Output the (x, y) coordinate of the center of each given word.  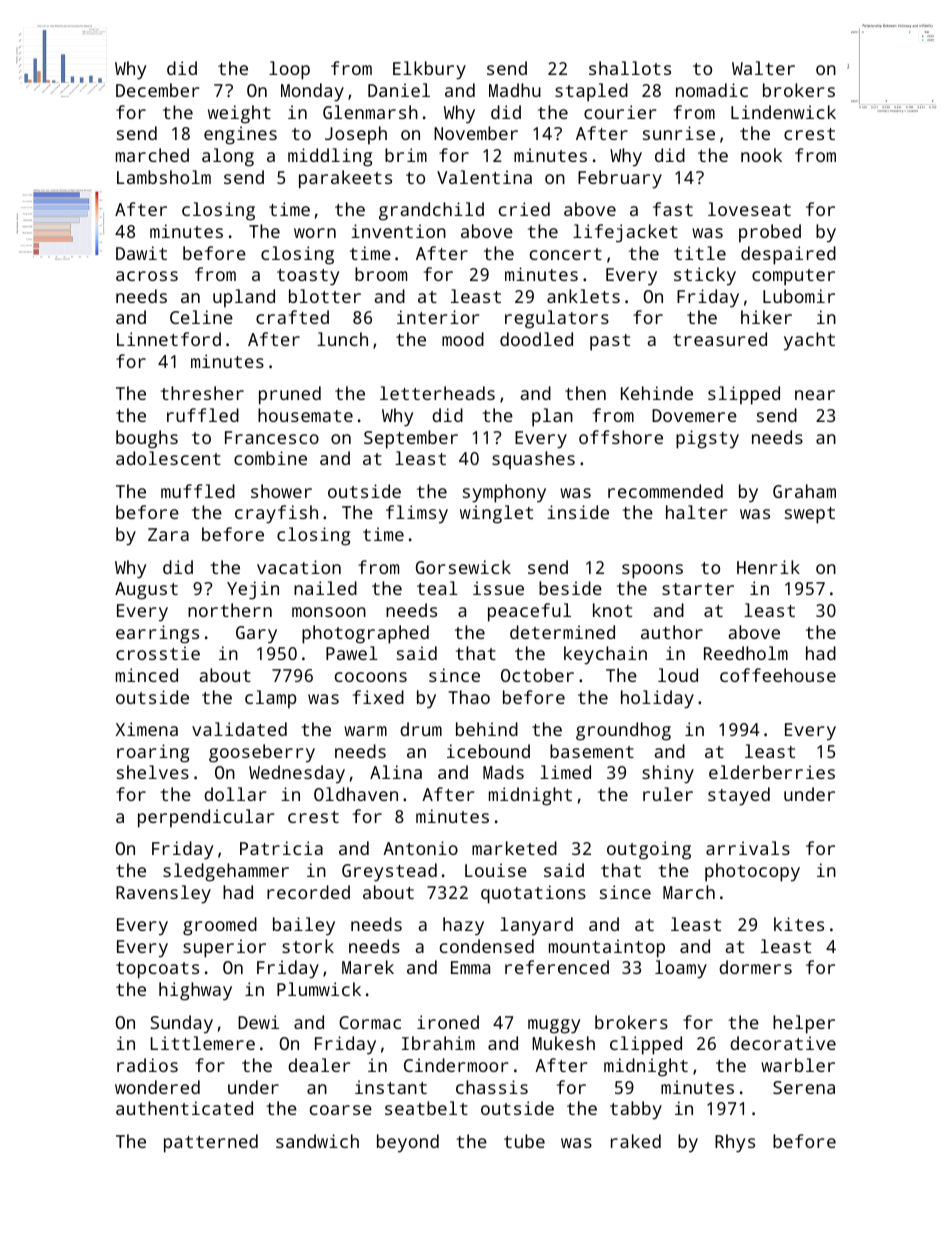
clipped (646, 1045)
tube (524, 1141)
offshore (621, 437)
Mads (503, 772)
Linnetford (169, 339)
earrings (157, 634)
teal (437, 588)
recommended (665, 491)
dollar (235, 794)
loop (289, 70)
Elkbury (429, 70)
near (815, 395)
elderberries (772, 772)
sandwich (317, 1141)
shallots (630, 68)
